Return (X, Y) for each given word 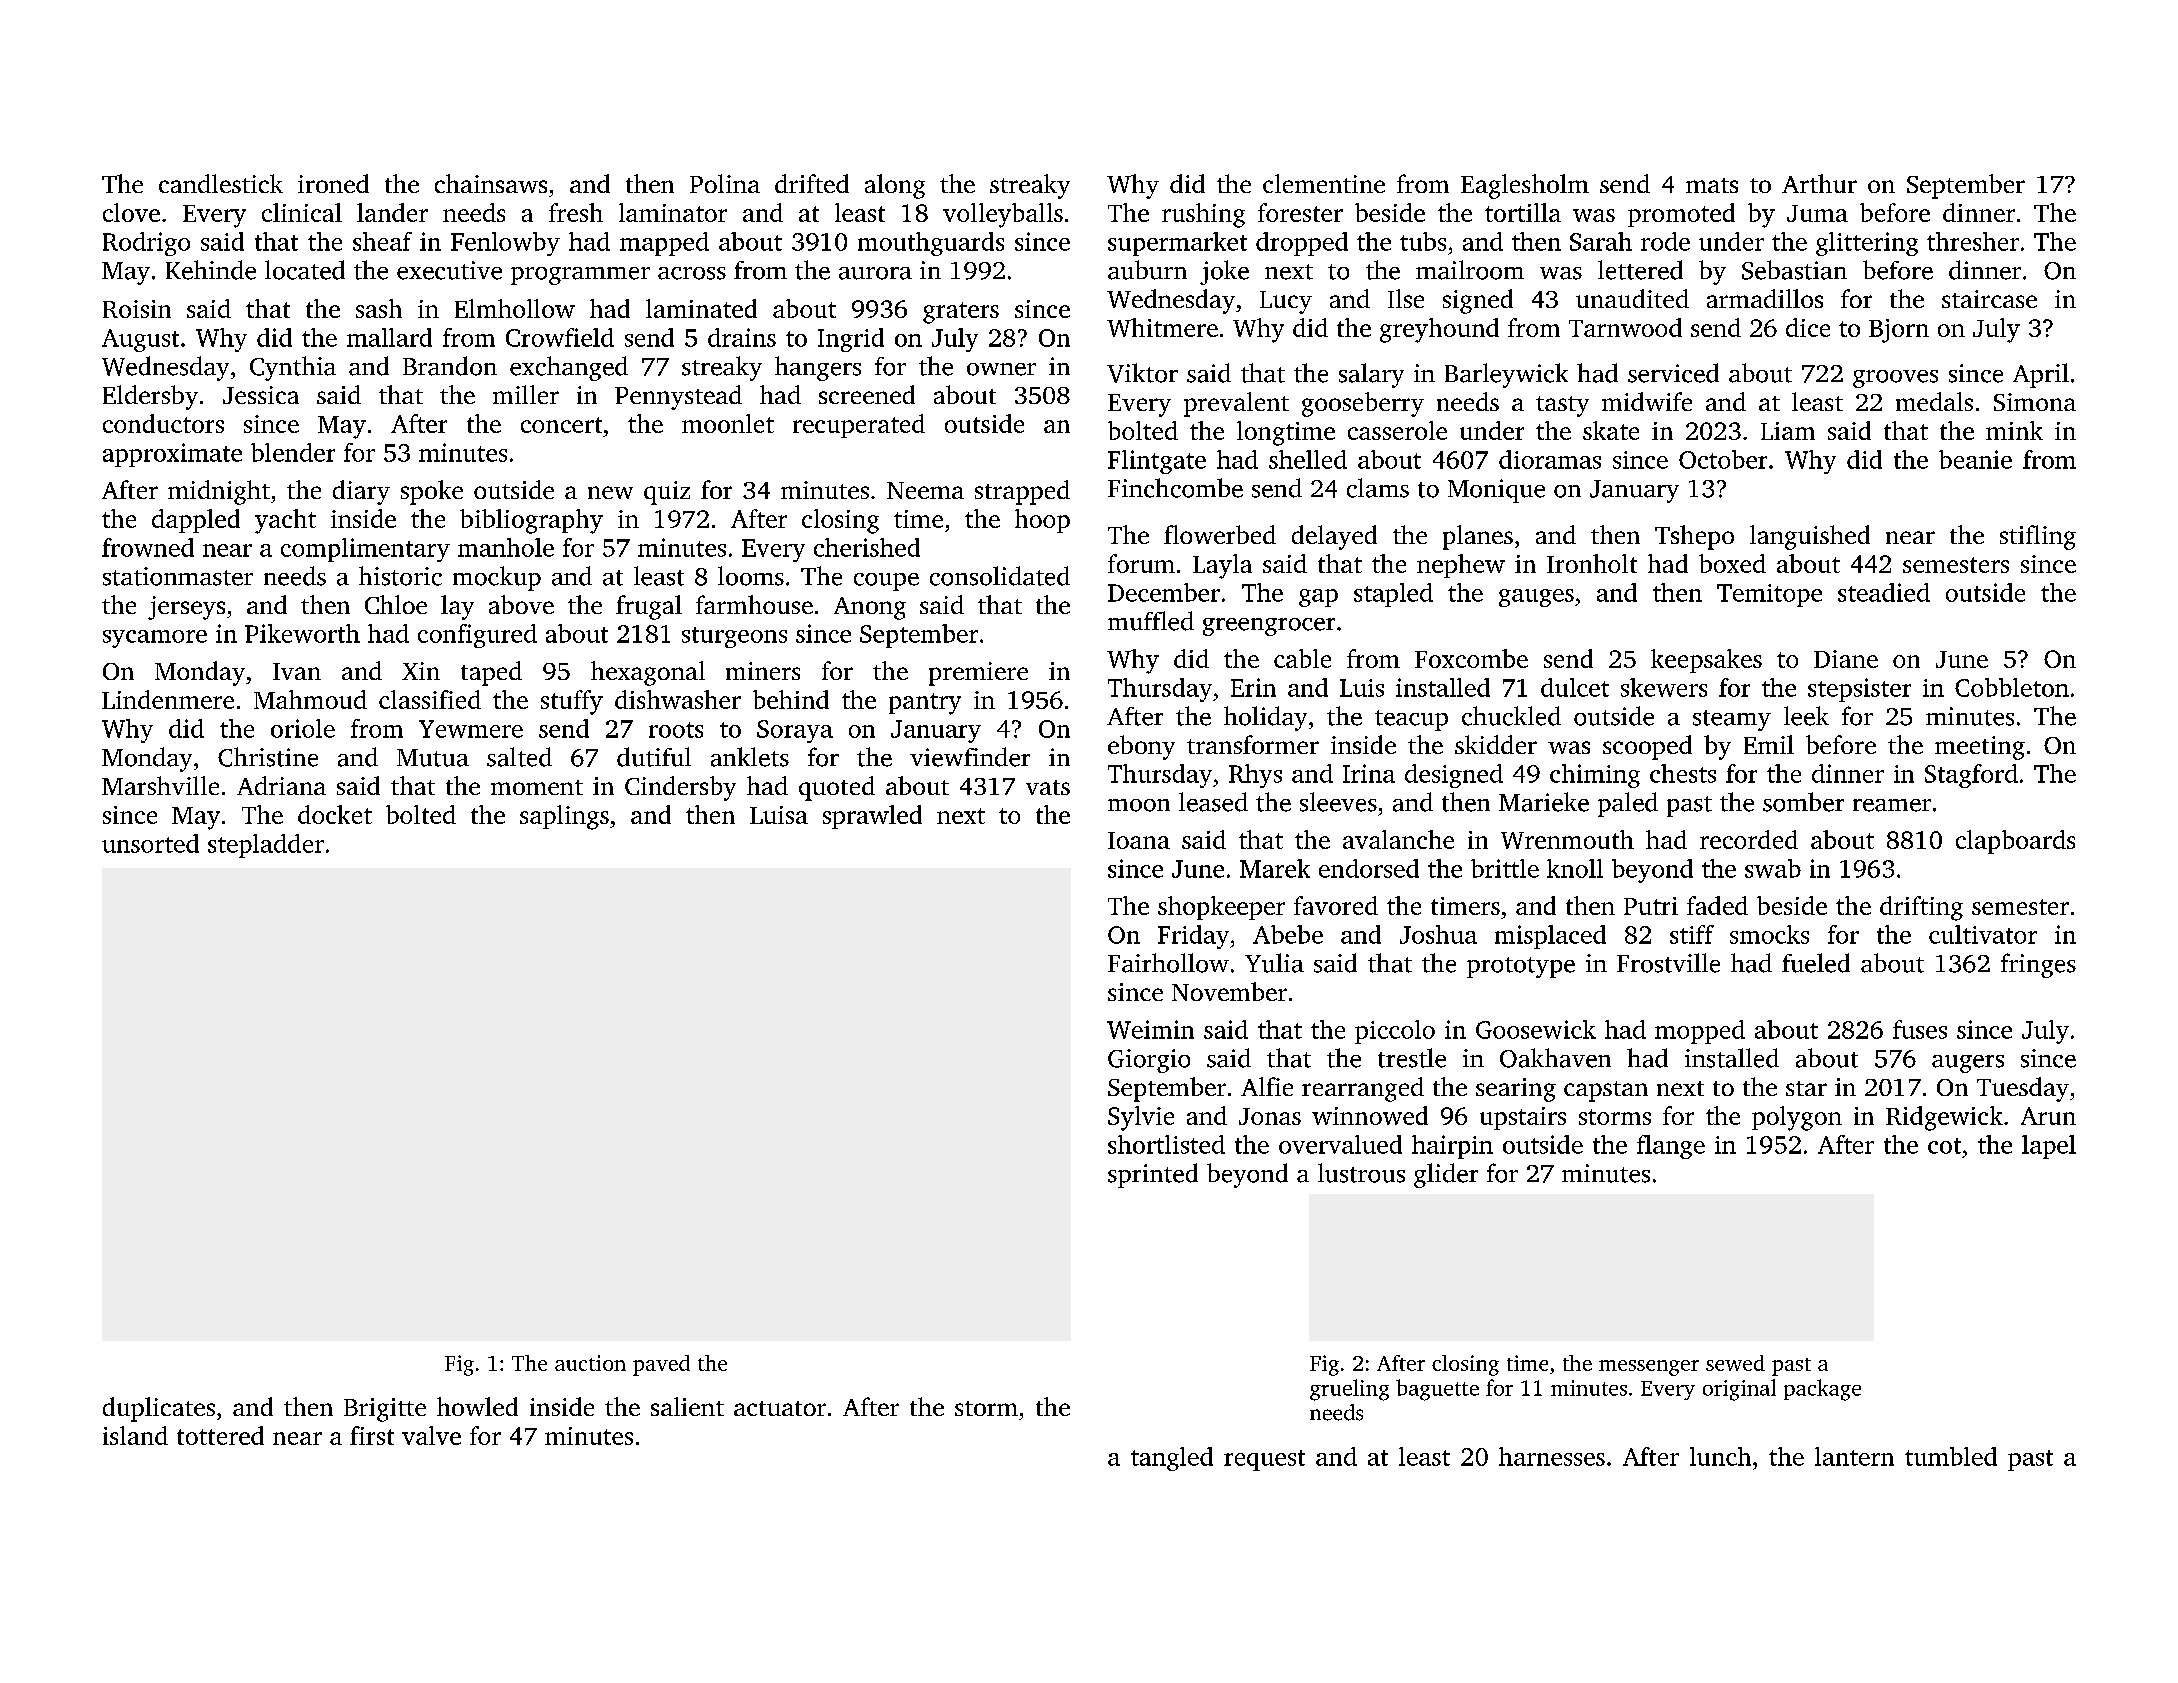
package (1822, 1390)
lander (392, 212)
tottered (220, 1435)
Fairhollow (1168, 963)
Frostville (1668, 963)
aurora (875, 273)
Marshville (160, 785)
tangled (1172, 1459)
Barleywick (1506, 375)
